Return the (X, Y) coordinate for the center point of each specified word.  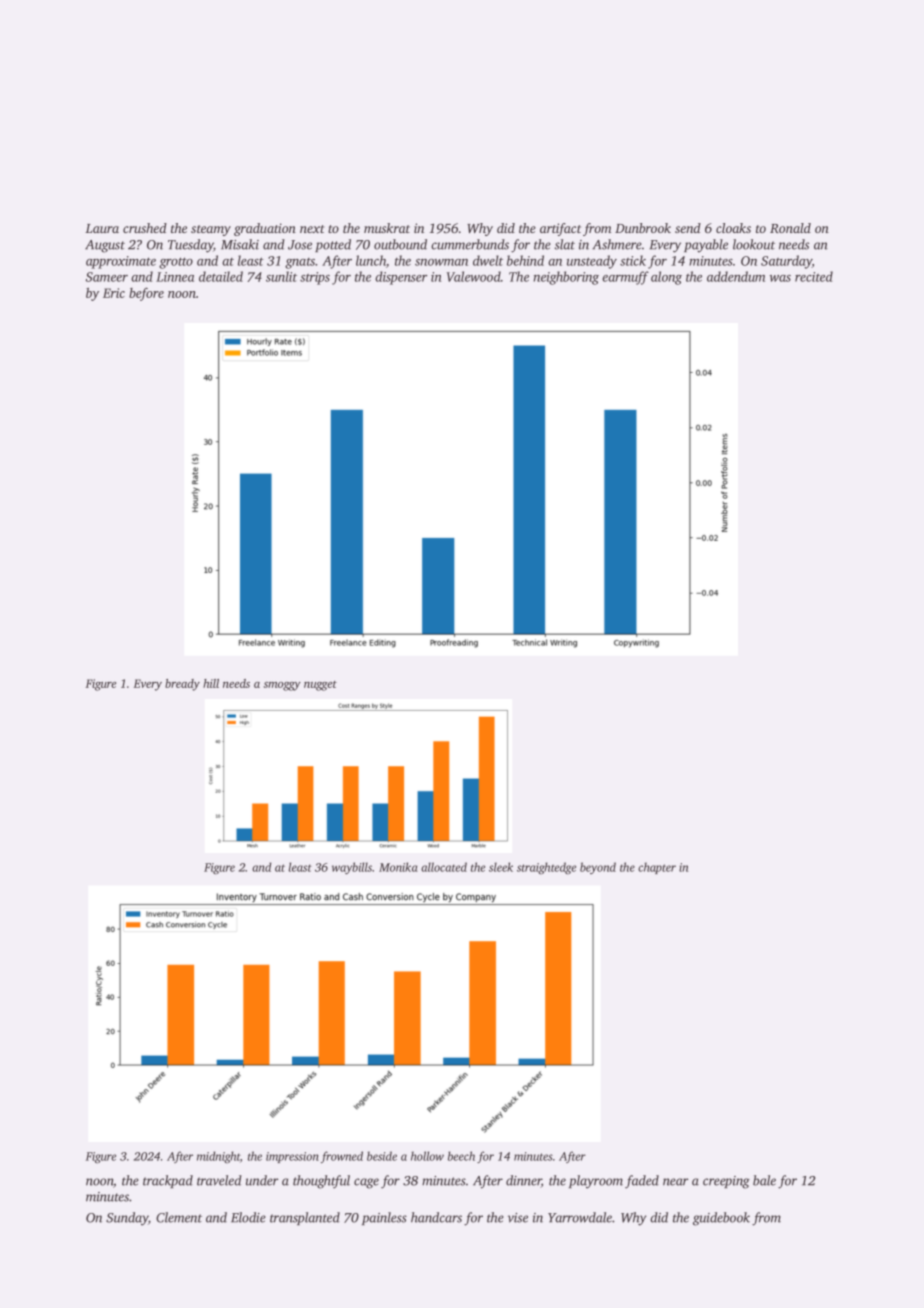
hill (211, 683)
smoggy (282, 686)
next (312, 229)
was (780, 278)
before (146, 294)
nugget (320, 686)
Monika (398, 867)
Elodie (248, 1217)
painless (384, 1218)
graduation (265, 229)
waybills (352, 868)
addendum (736, 276)
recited (814, 276)
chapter (657, 868)
